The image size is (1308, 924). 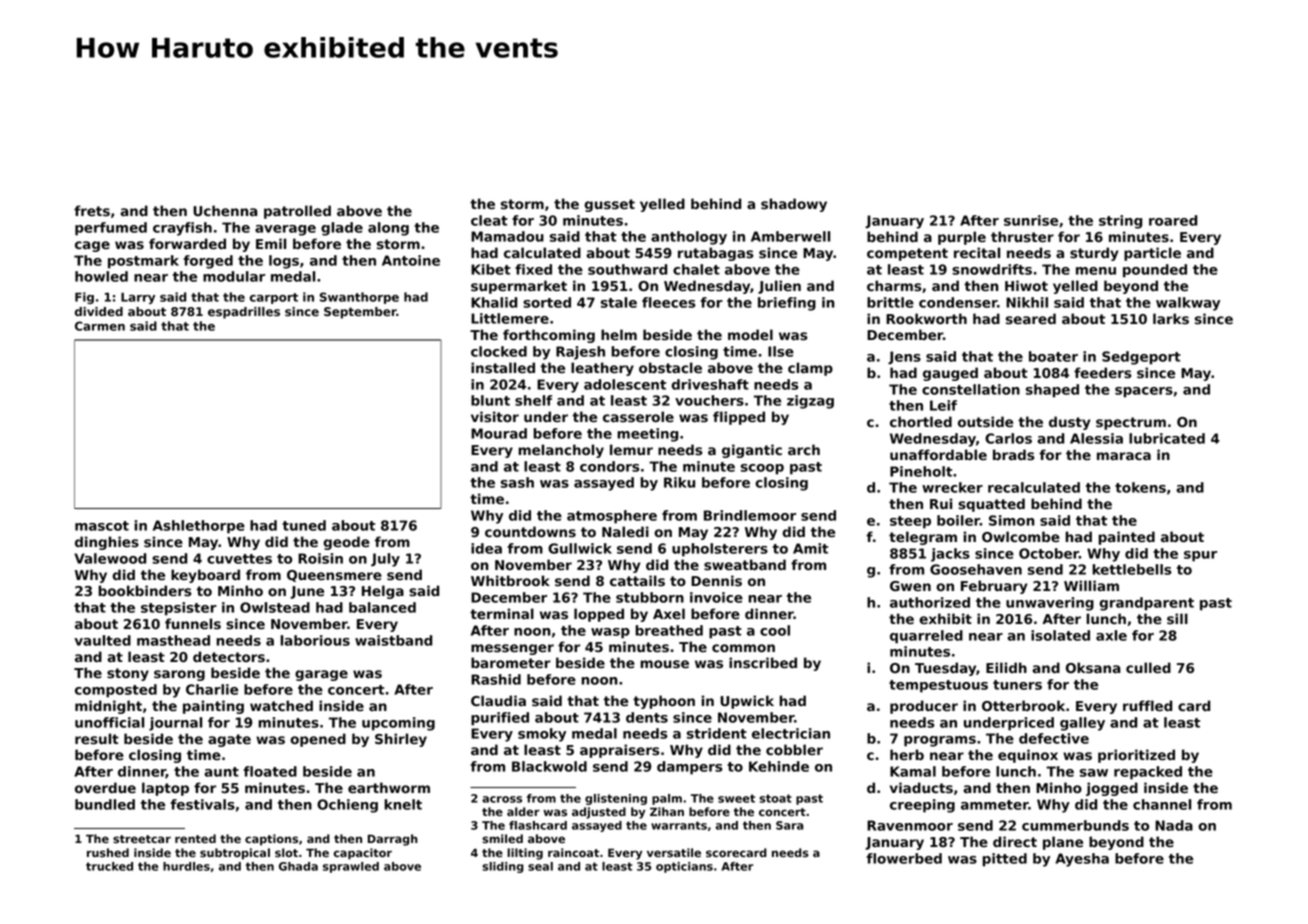 What do you see at coordinates (1082, 860) in the screenshot?
I see `Ayesha` at bounding box center [1082, 860].
